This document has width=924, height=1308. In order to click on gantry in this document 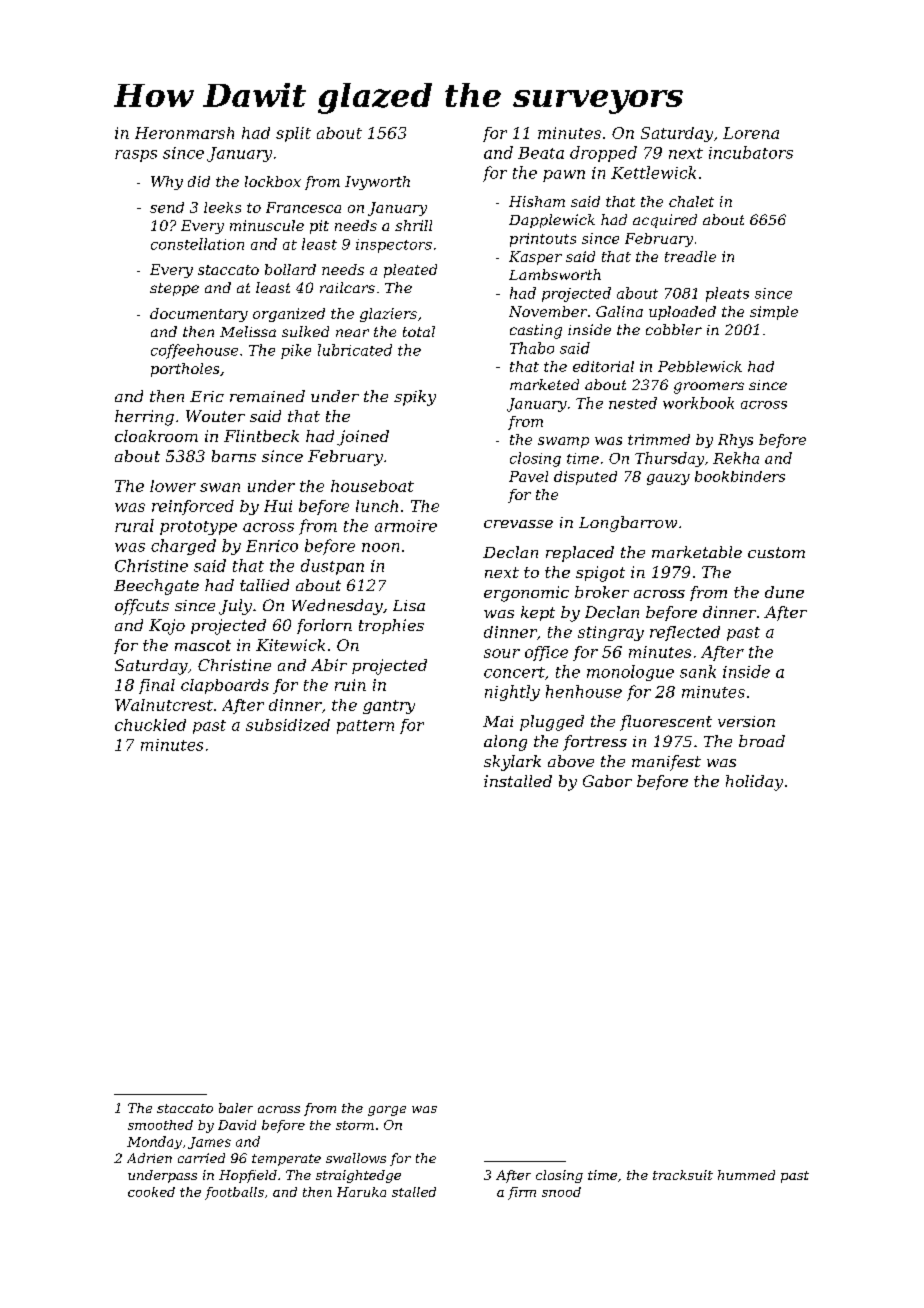, I will do `click(389, 707)`.
